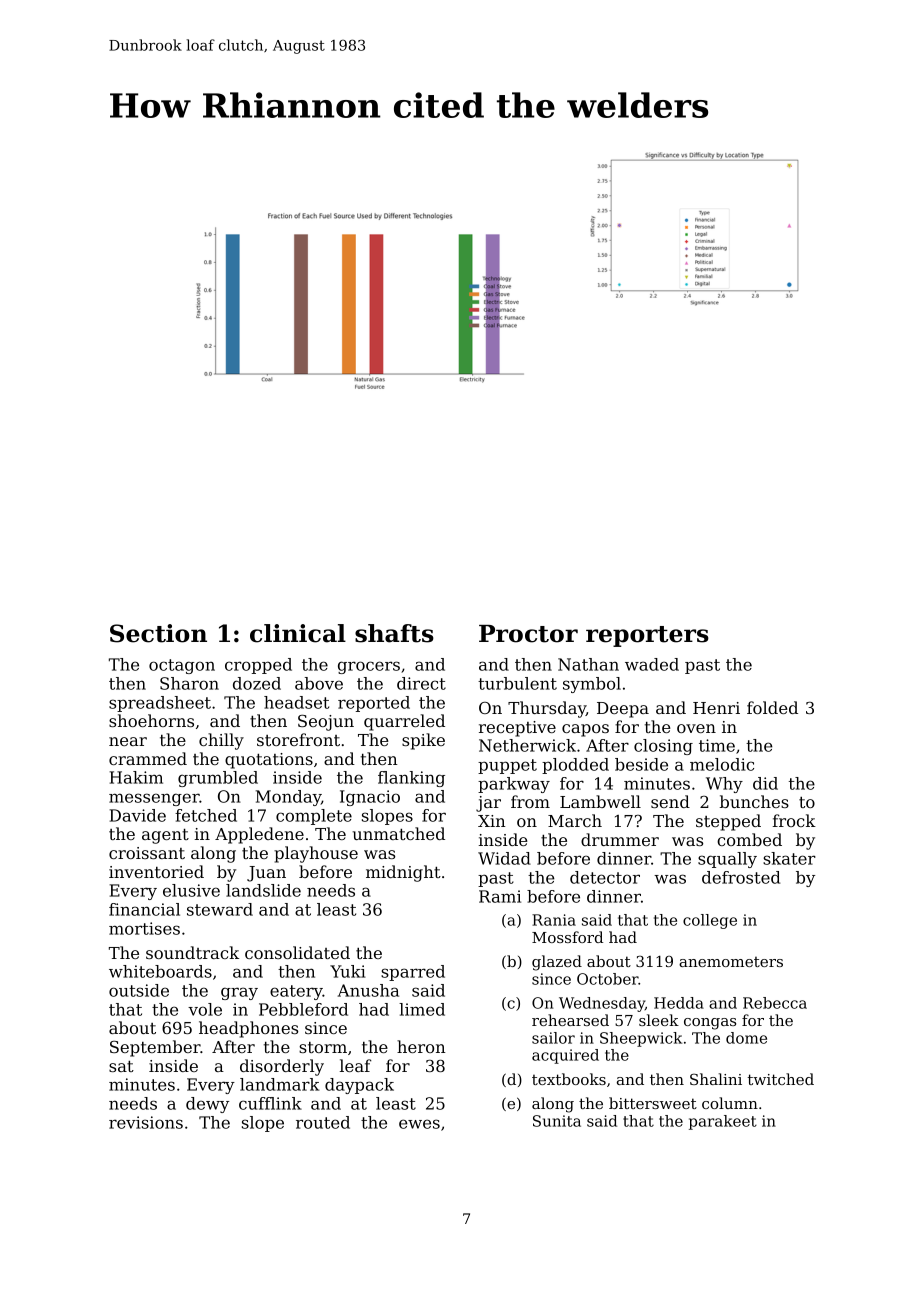 This image has width=924, height=1311. Describe the element at coordinates (517, 683) in the image. I see `turbulent` at that location.
